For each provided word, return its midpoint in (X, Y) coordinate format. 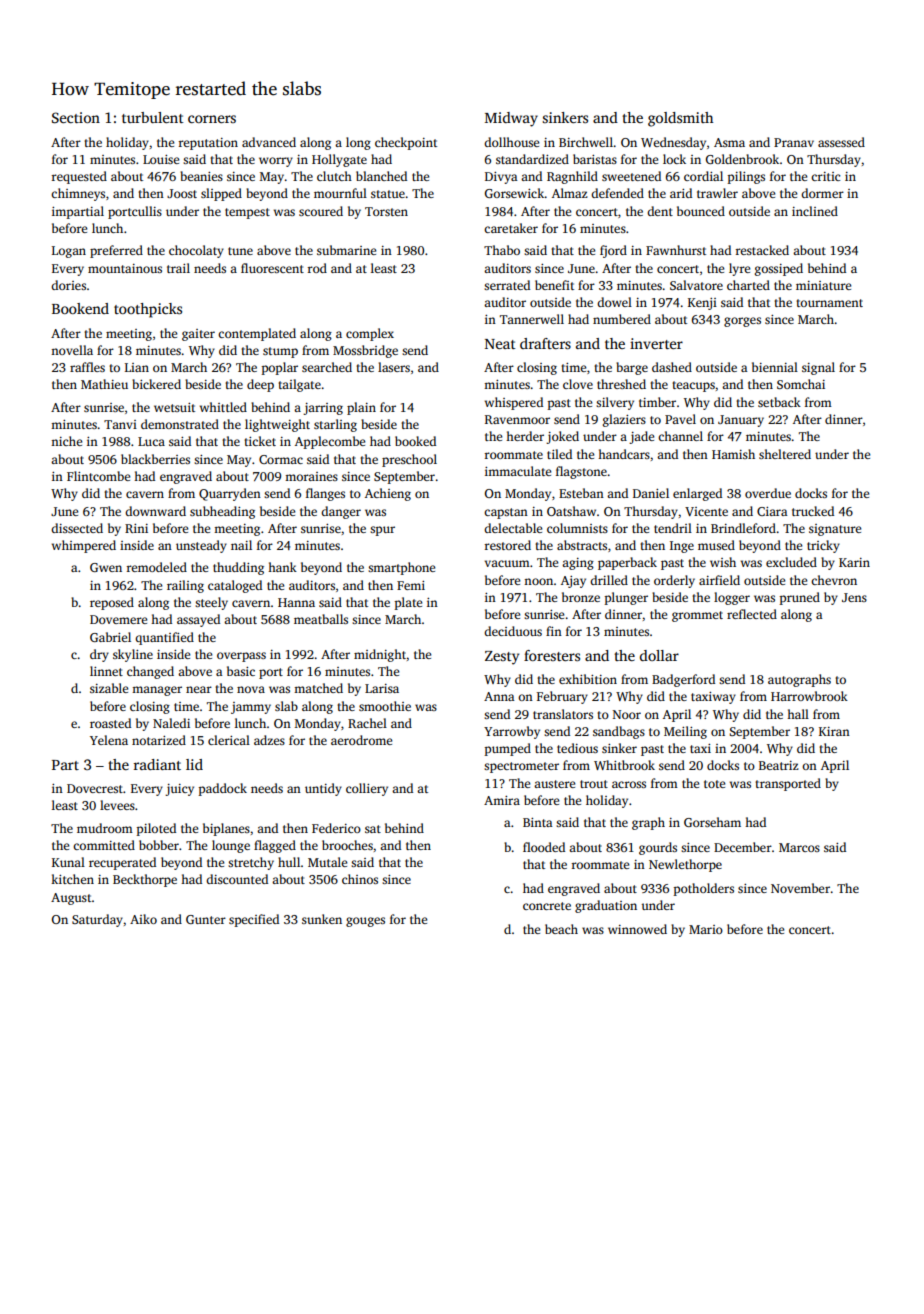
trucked (813, 511)
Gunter (206, 919)
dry (99, 655)
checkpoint (406, 143)
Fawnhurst (676, 250)
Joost (182, 193)
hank (282, 567)
